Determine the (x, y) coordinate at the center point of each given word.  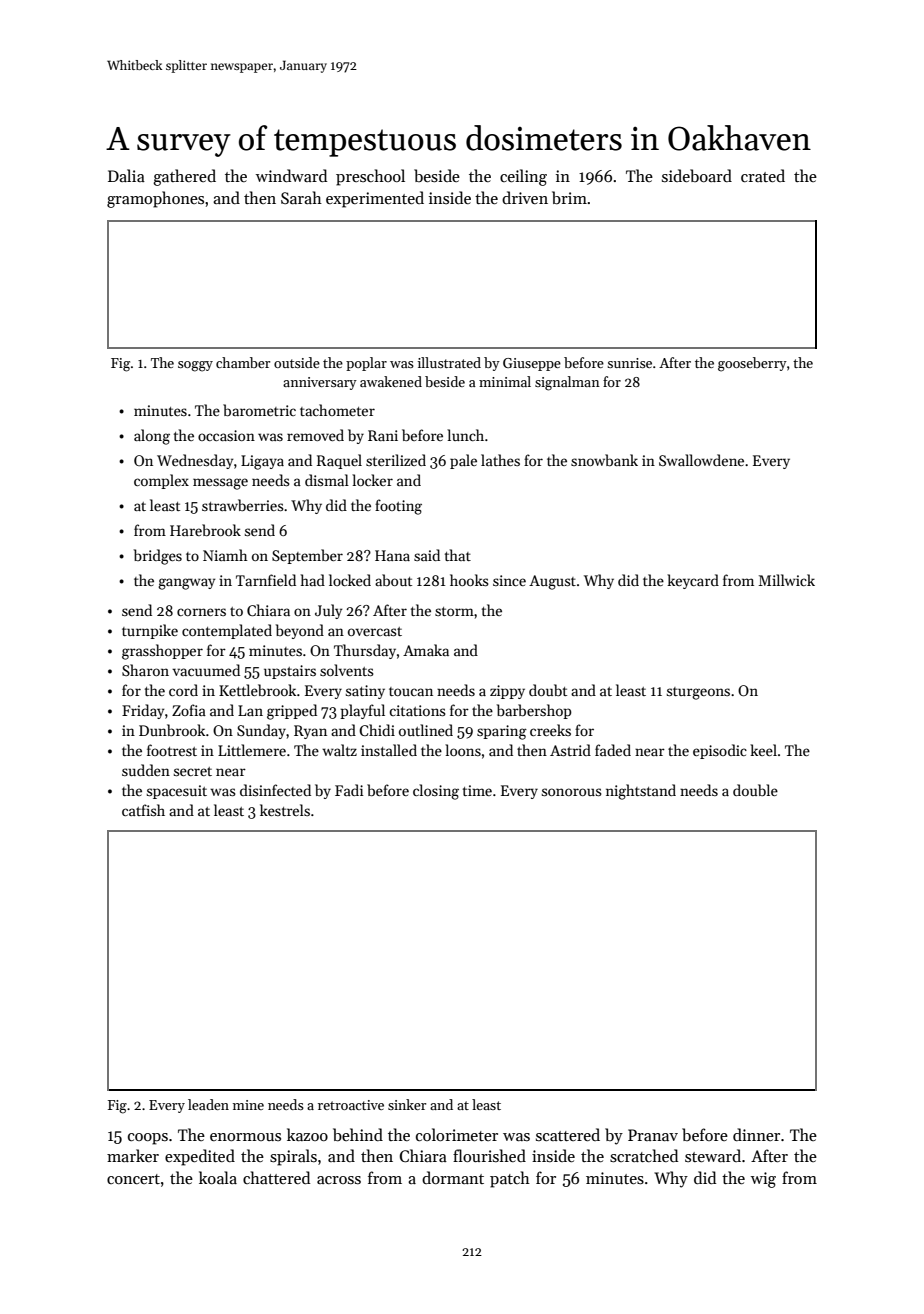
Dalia (126, 175)
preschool (370, 177)
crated (763, 175)
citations (417, 710)
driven (525, 197)
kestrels (285, 810)
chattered (276, 1177)
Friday (143, 711)
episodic (720, 751)
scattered (568, 1134)
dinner (756, 1134)
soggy (195, 366)
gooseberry (752, 364)
